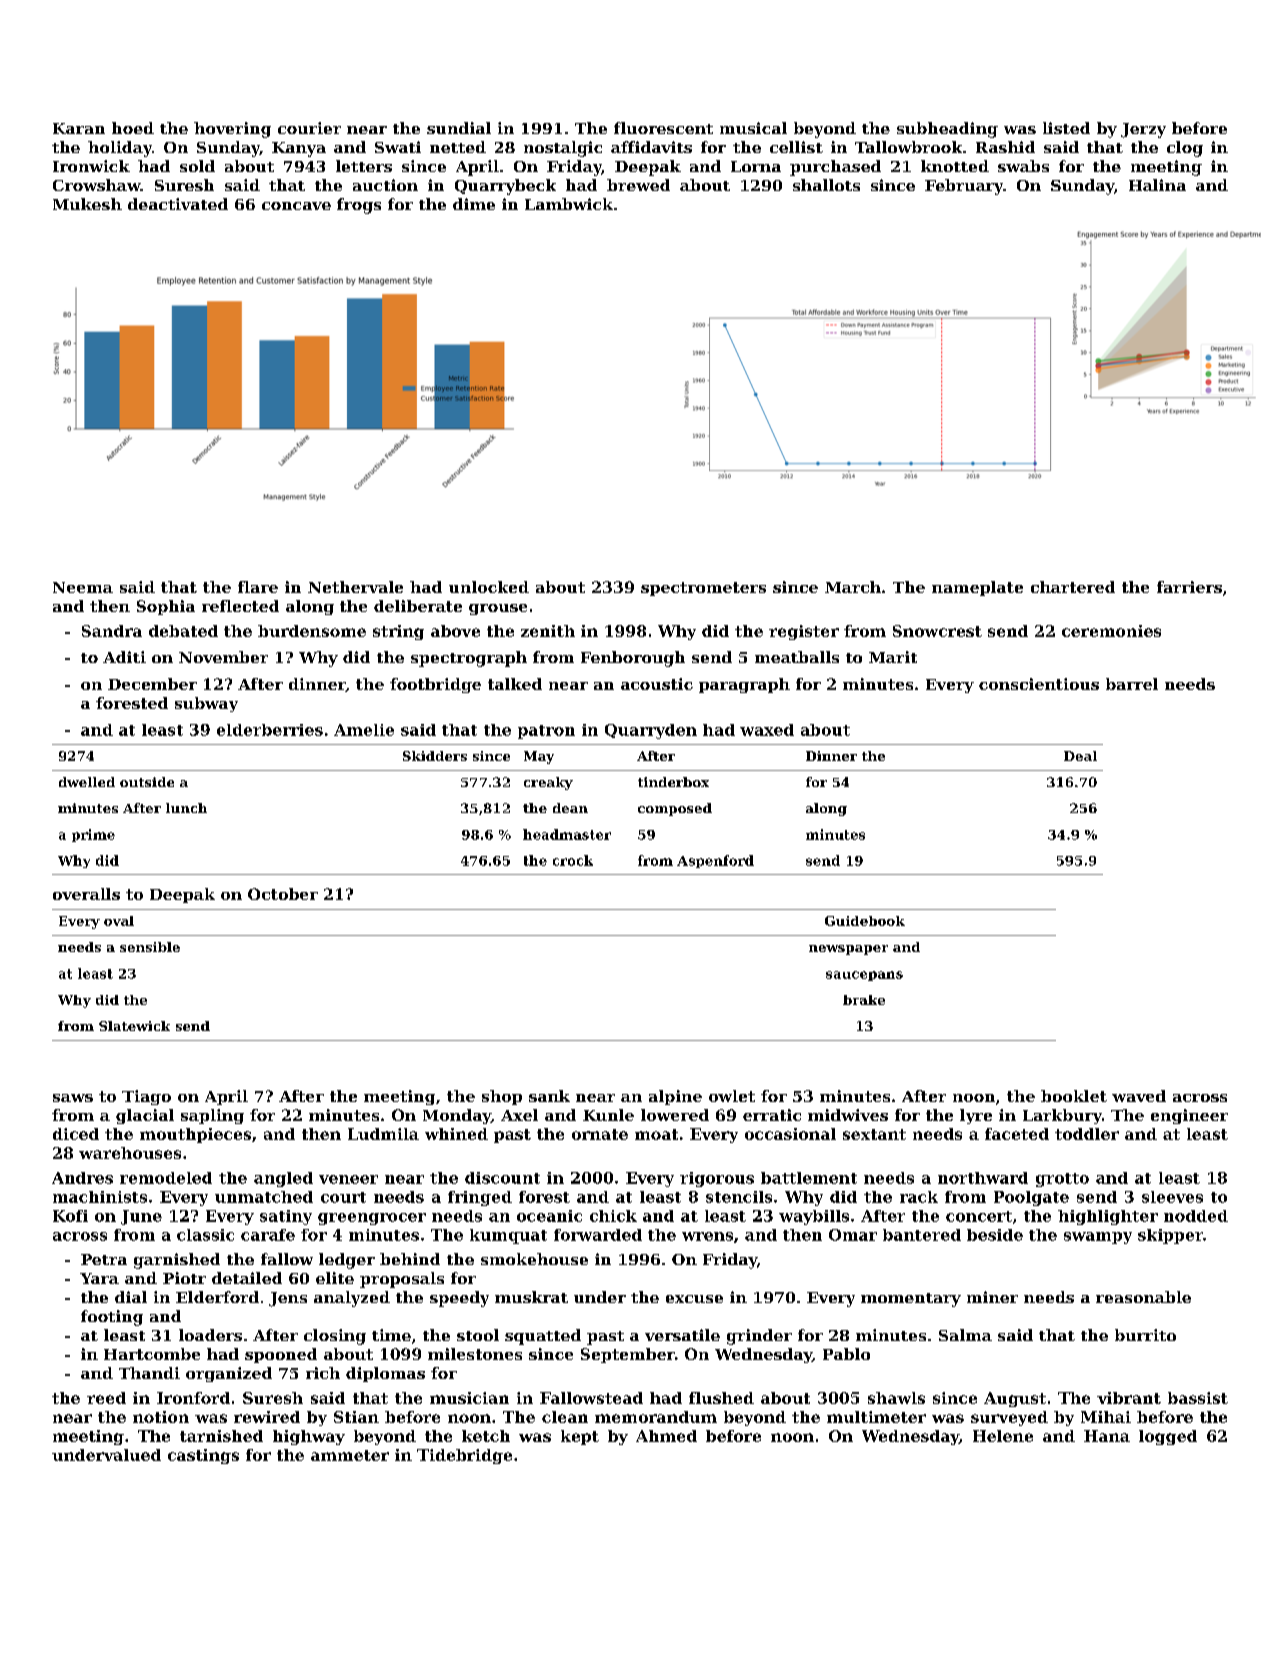 Image resolution: width=1280 pixels, height=1657 pixels. Describe the element at coordinates (359, 206) in the image. I see `frogs` at that location.
